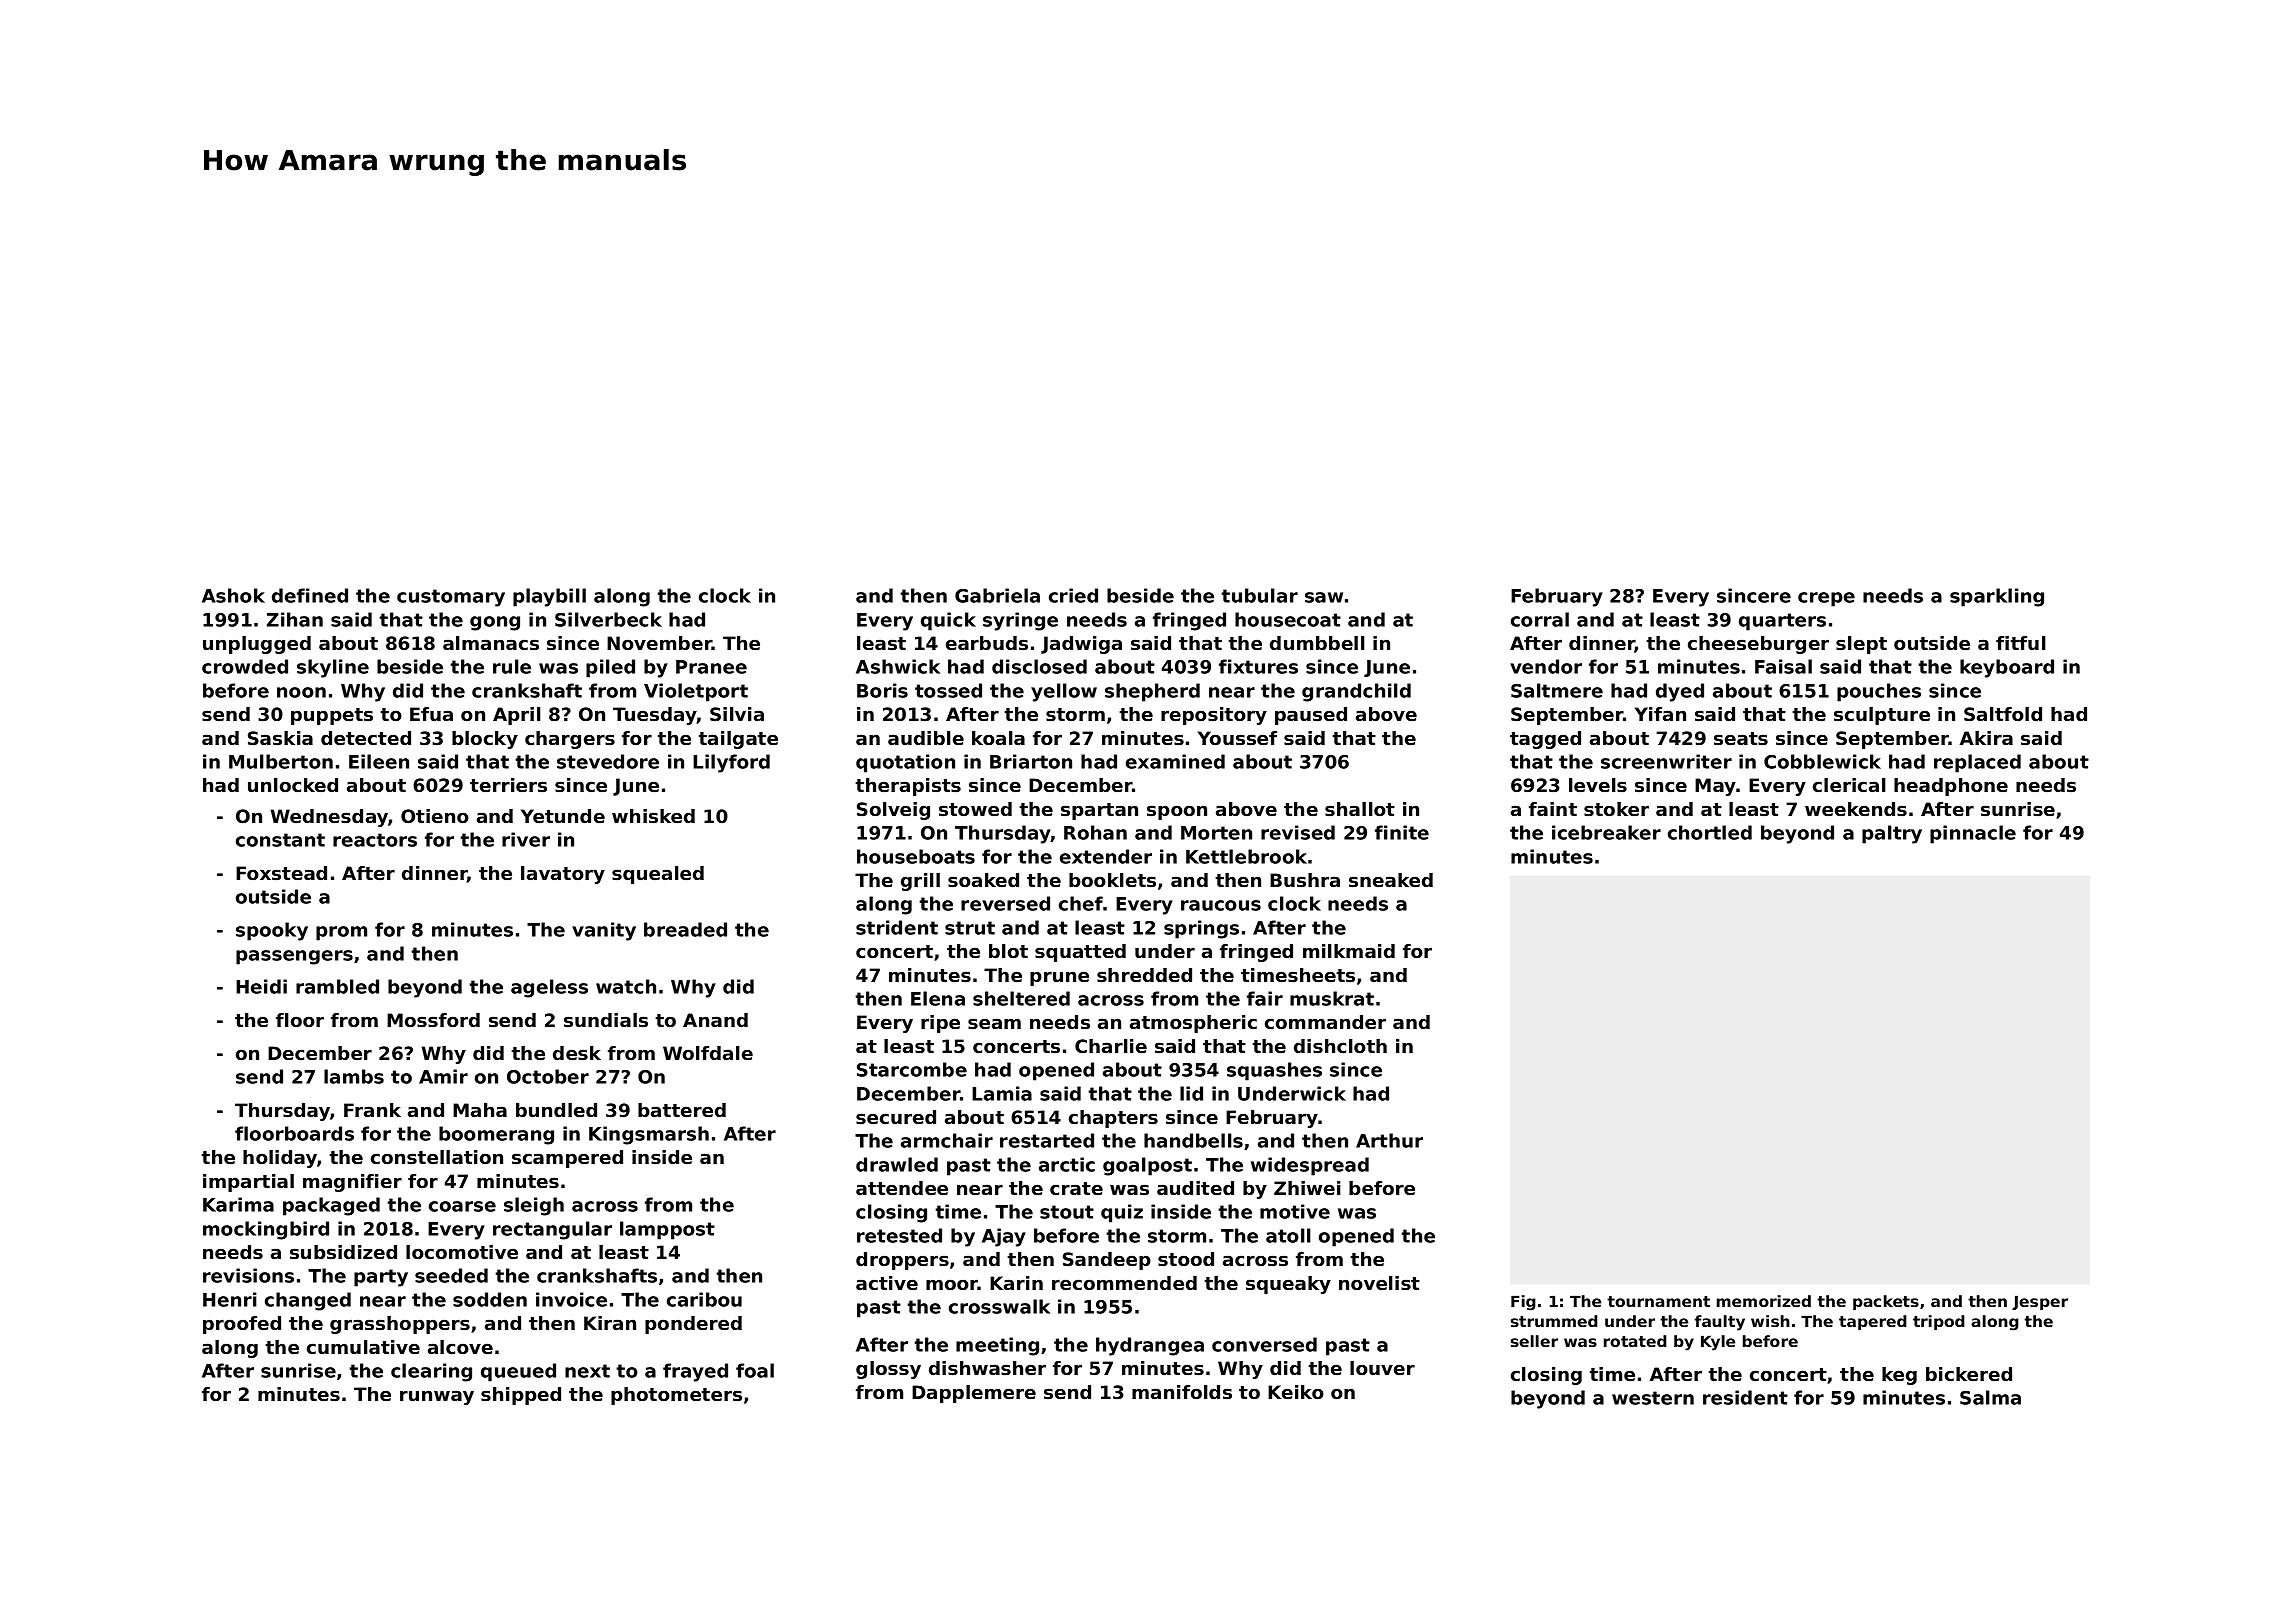 The width and height of the screenshot is (2292, 1620). What do you see at coordinates (2040, 1302) in the screenshot?
I see `Jesper` at bounding box center [2040, 1302].
